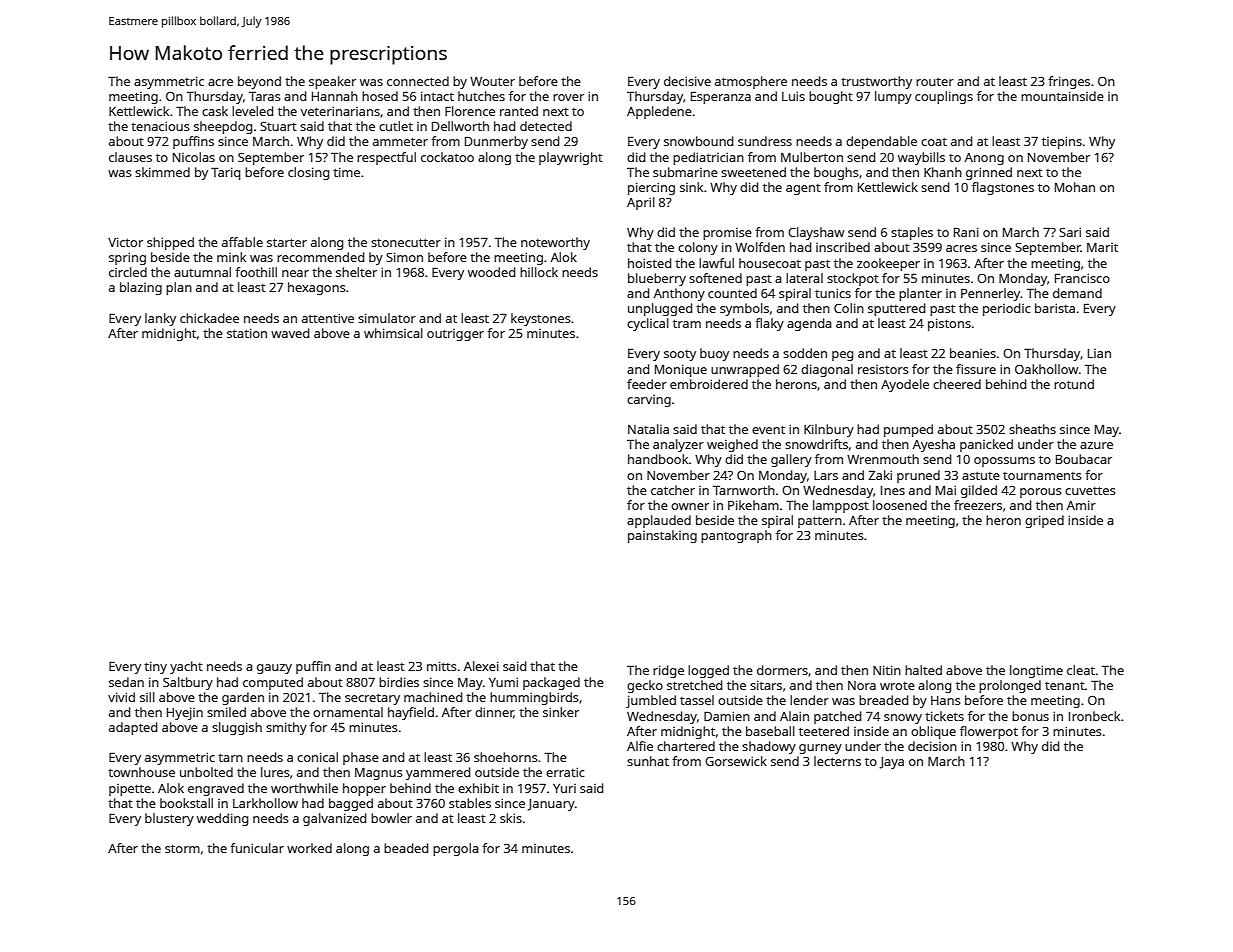  Describe the element at coordinates (539, 272) in the screenshot. I see `hillock` at that location.
